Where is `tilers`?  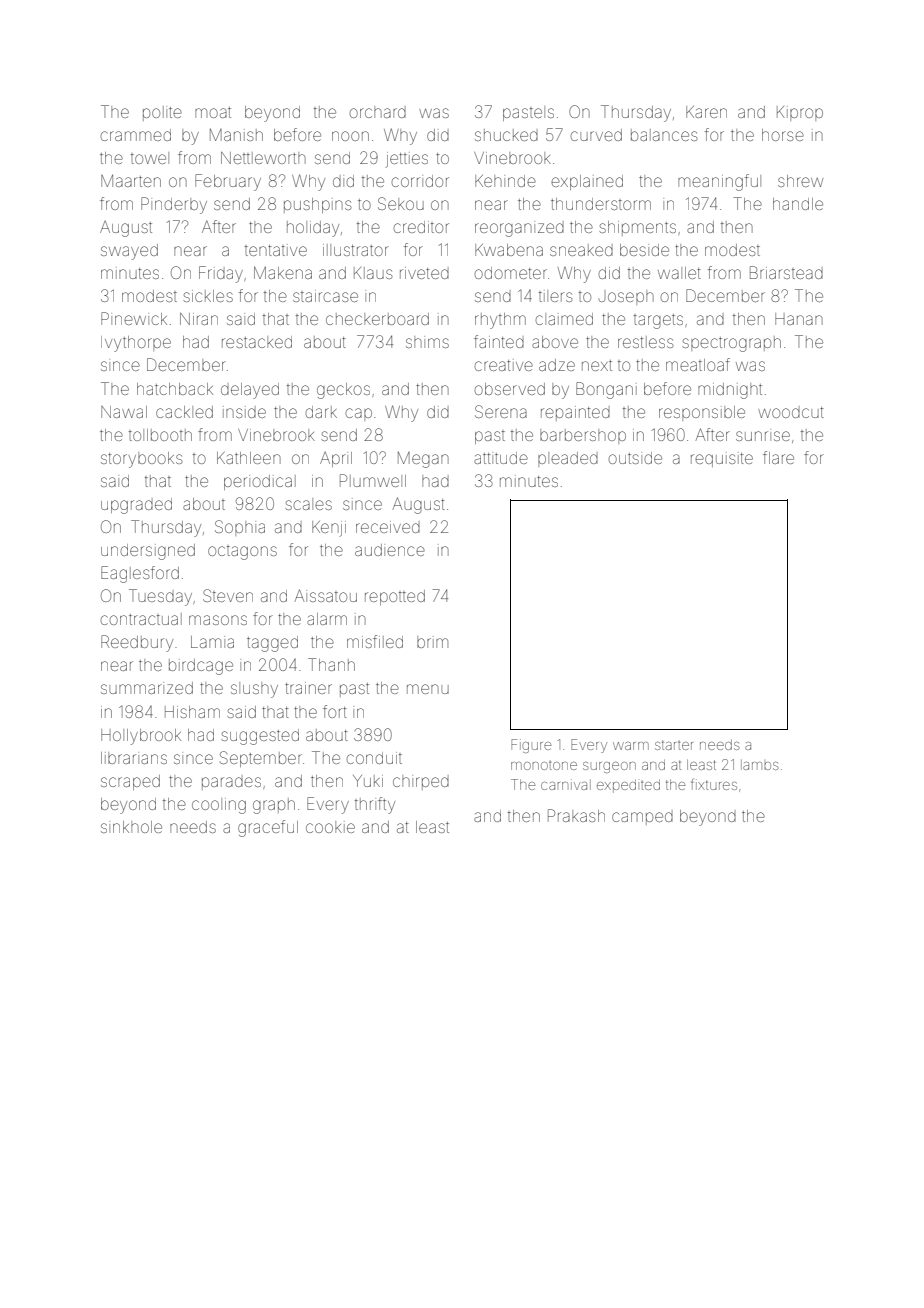 tilers is located at coordinates (555, 296).
